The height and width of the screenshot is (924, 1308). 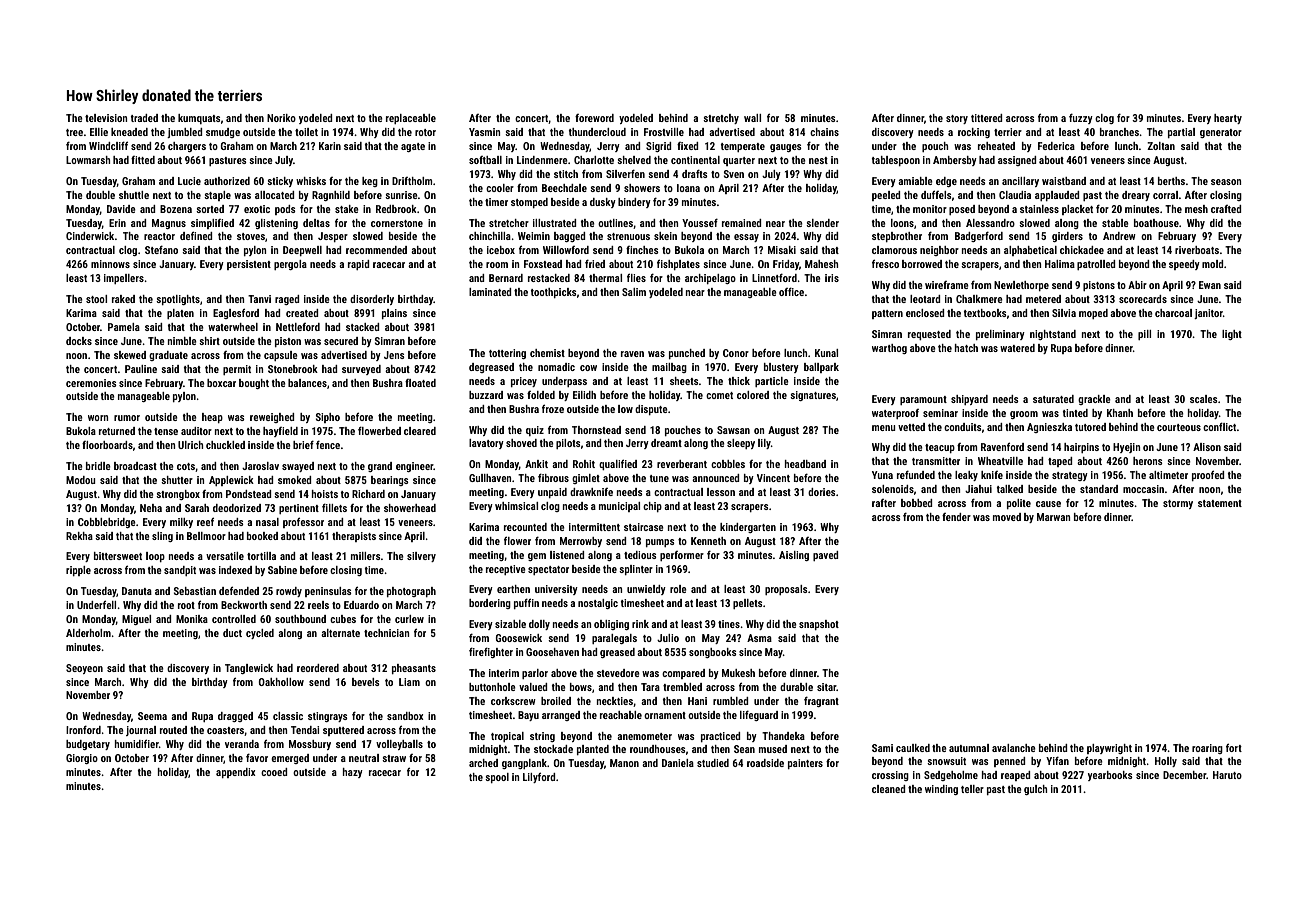 I want to click on moved, so click(x=1007, y=517).
